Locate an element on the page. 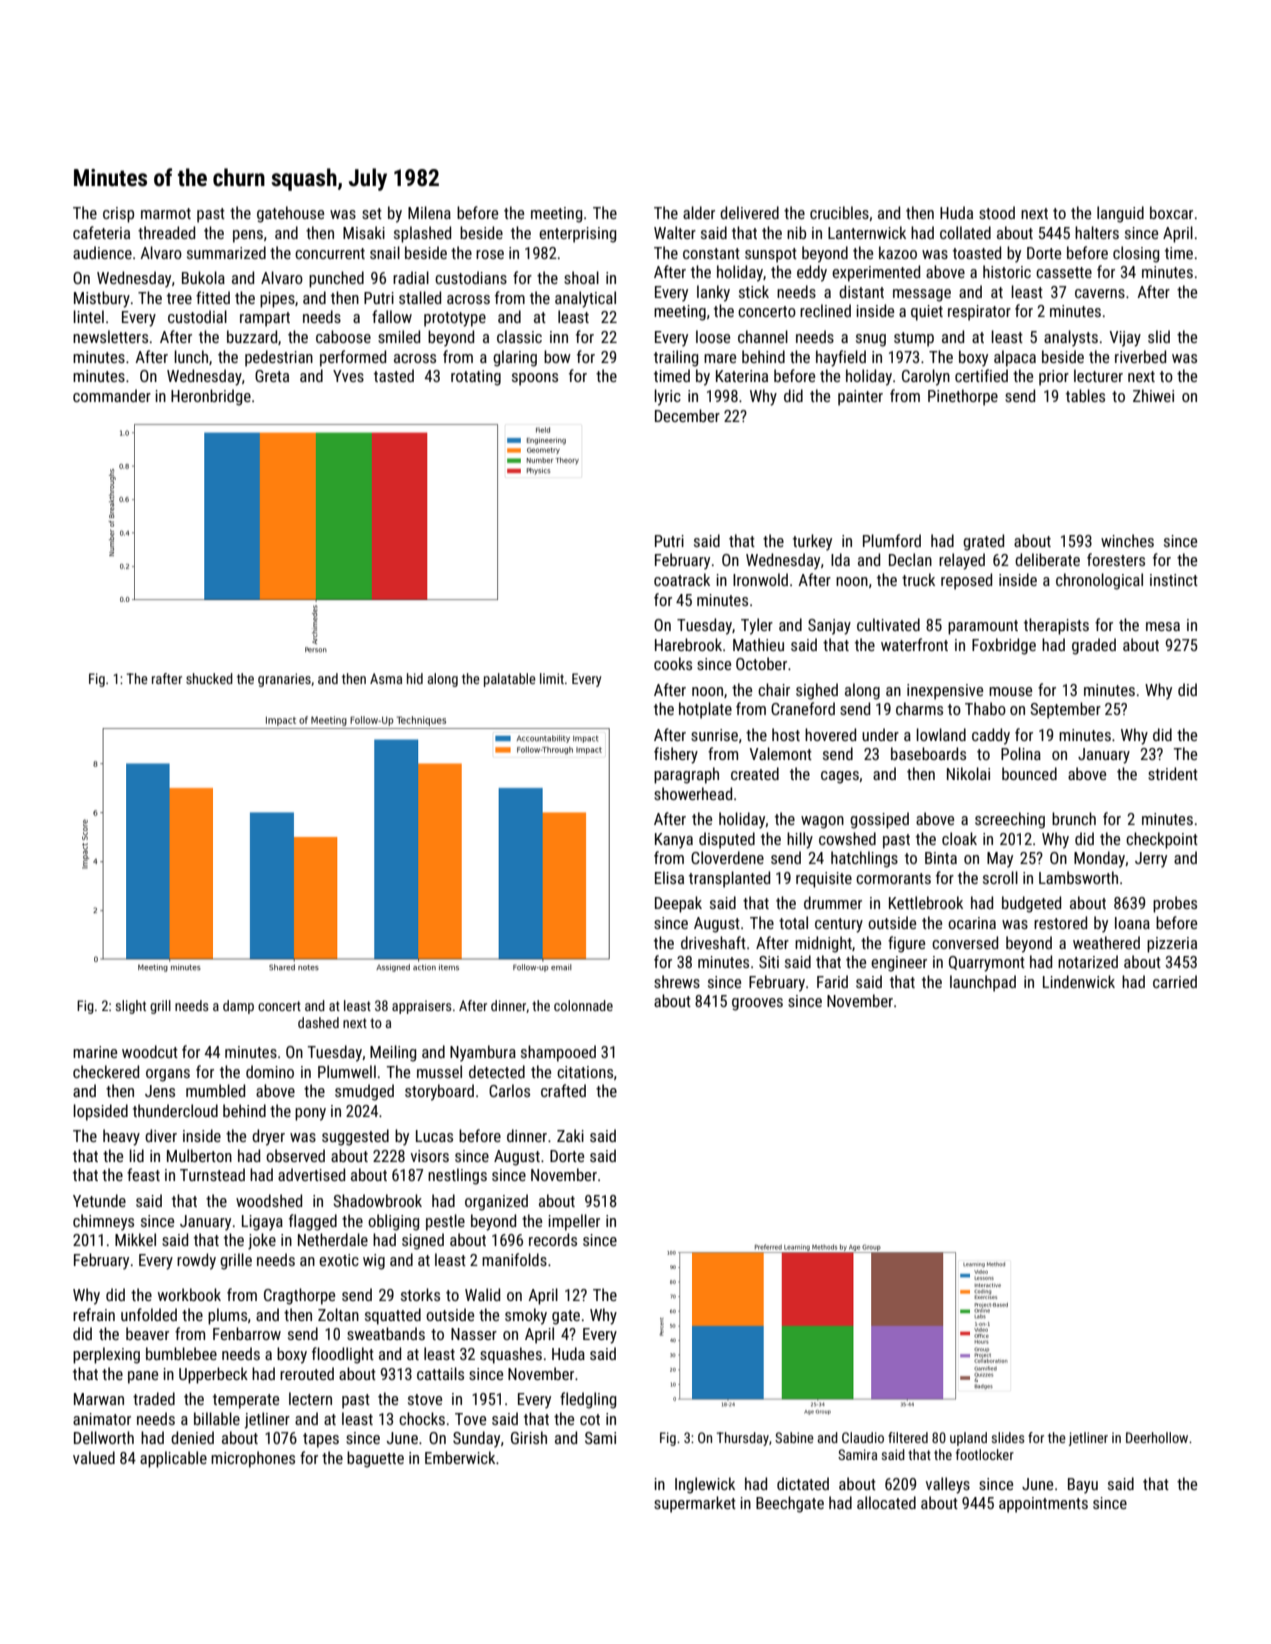  baguette is located at coordinates (375, 1459).
